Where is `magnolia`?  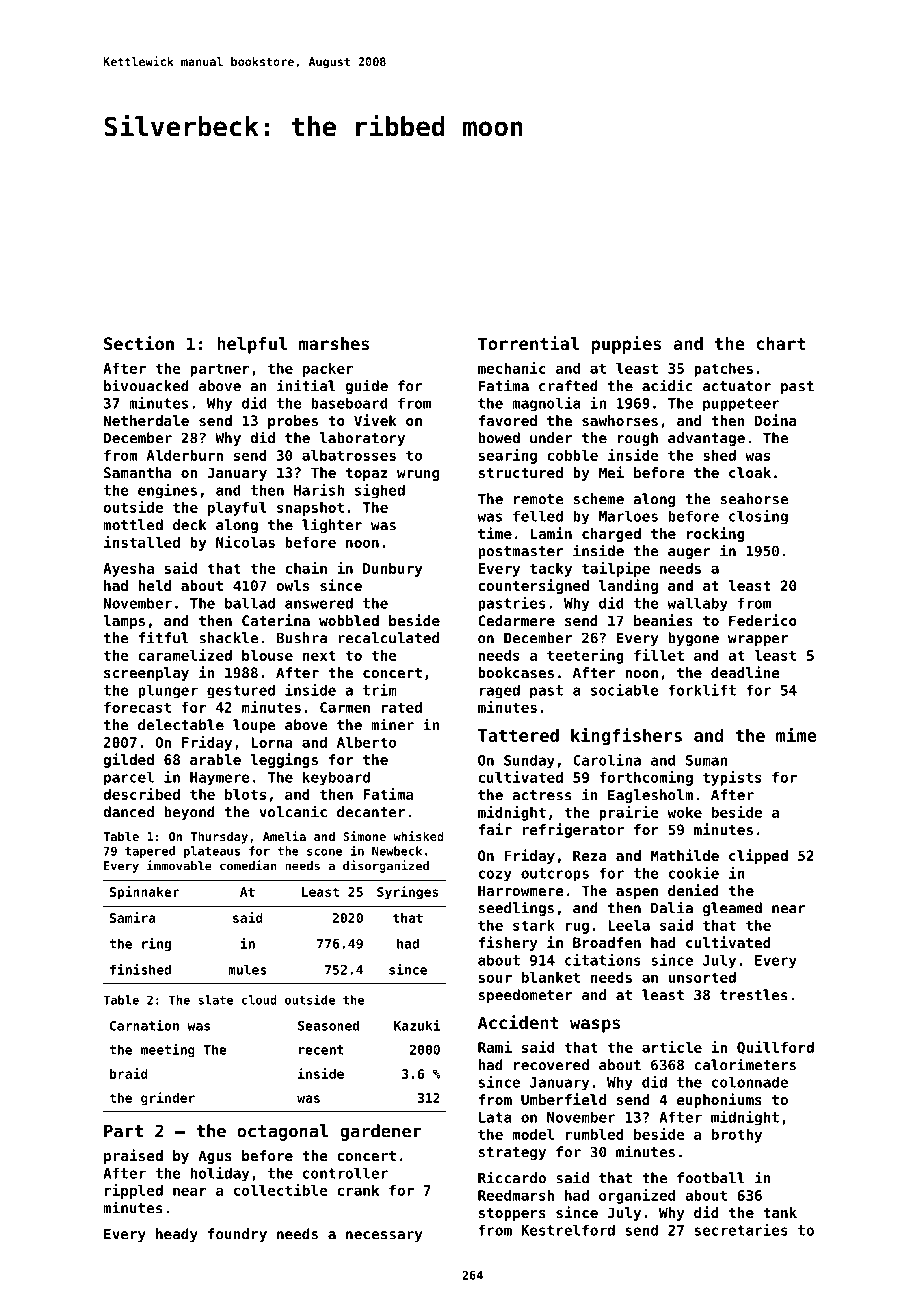
magnolia is located at coordinates (546, 404).
